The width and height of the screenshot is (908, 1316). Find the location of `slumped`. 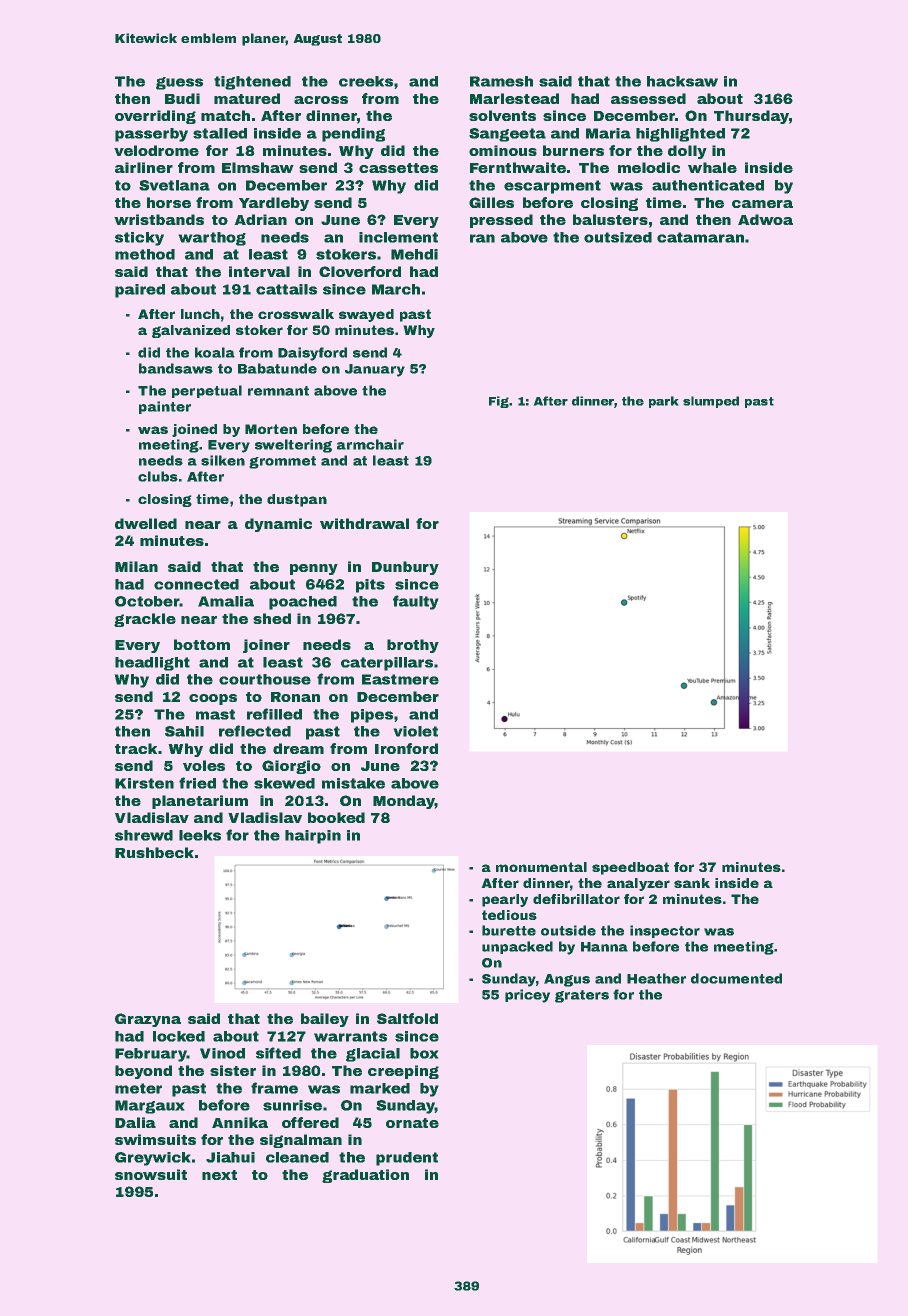

slumped is located at coordinates (711, 402).
